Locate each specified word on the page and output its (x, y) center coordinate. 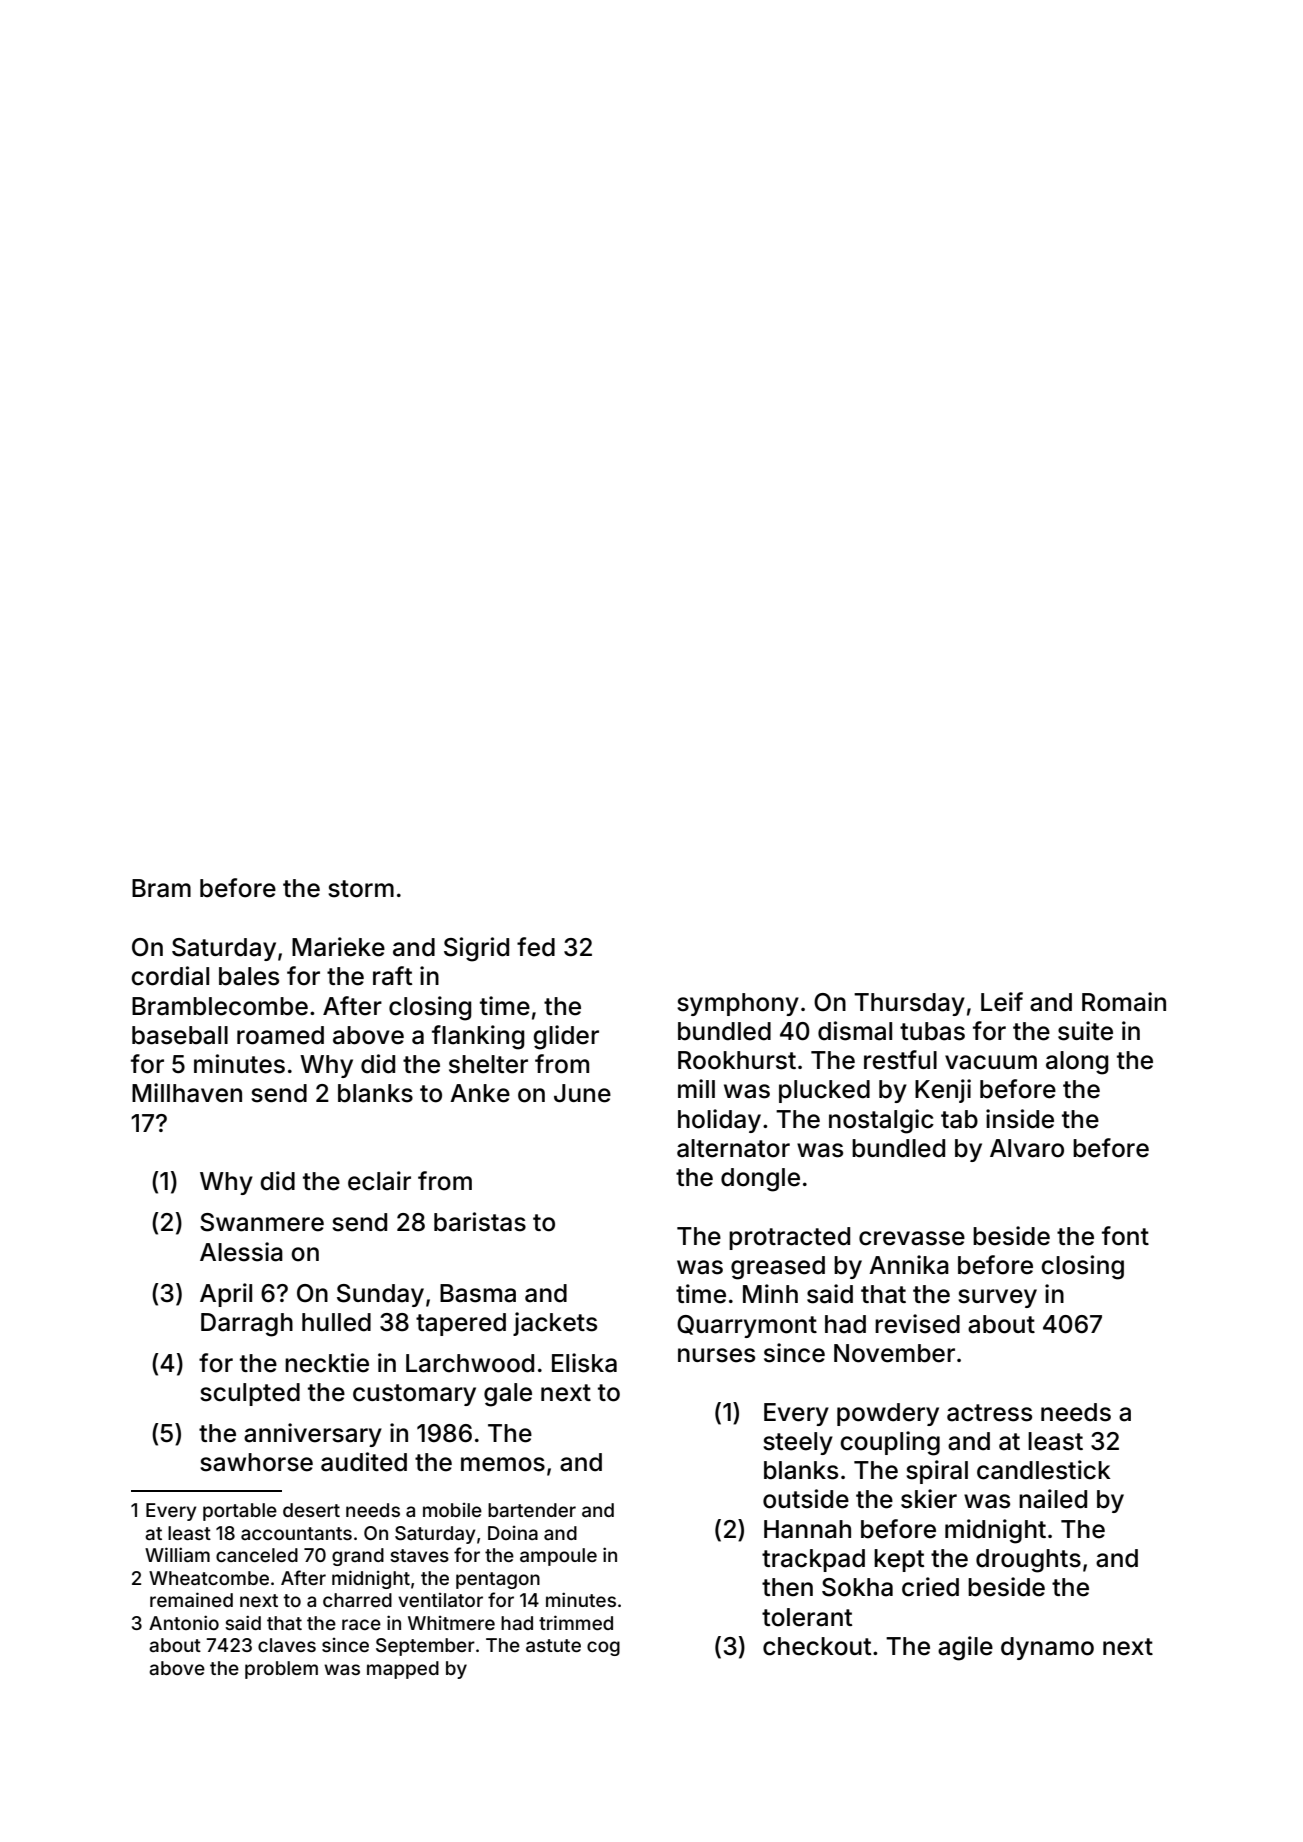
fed (536, 947)
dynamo (1047, 1648)
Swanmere (262, 1222)
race (361, 1624)
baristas (480, 1222)
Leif (1002, 1002)
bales (249, 976)
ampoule (558, 1557)
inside (1020, 1119)
